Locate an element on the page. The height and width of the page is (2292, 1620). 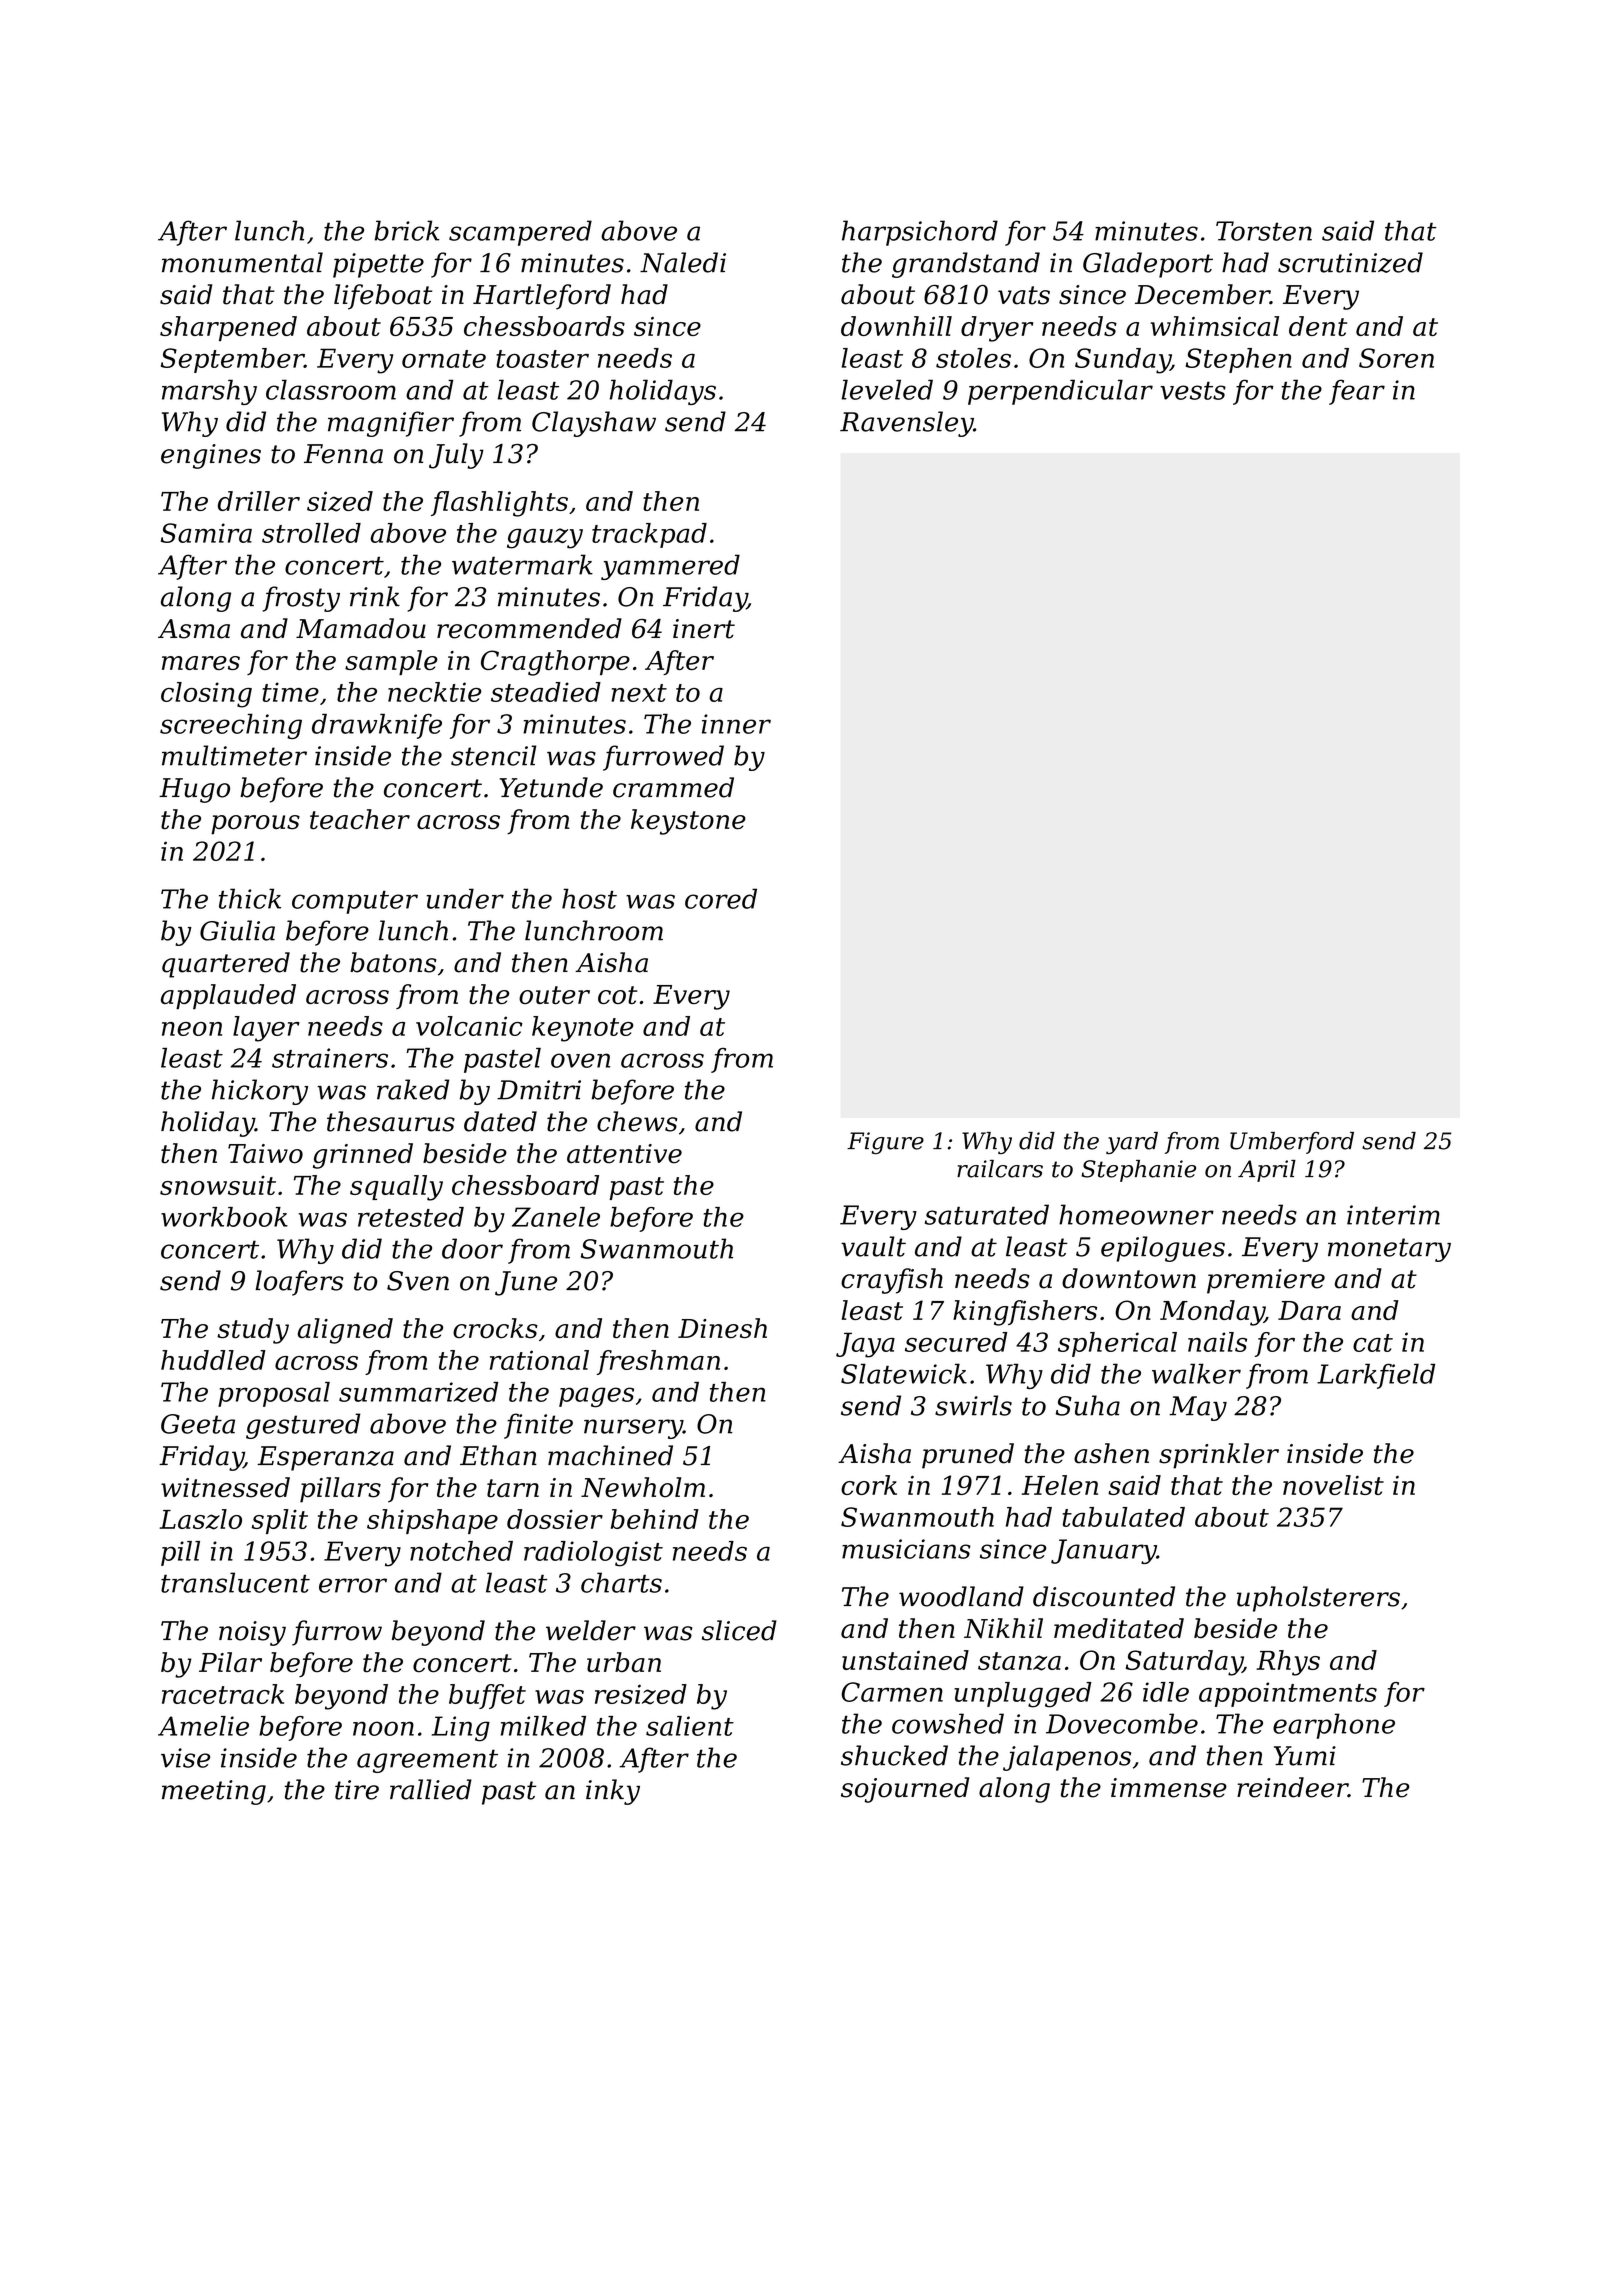
novelist is located at coordinates (1333, 1485).
